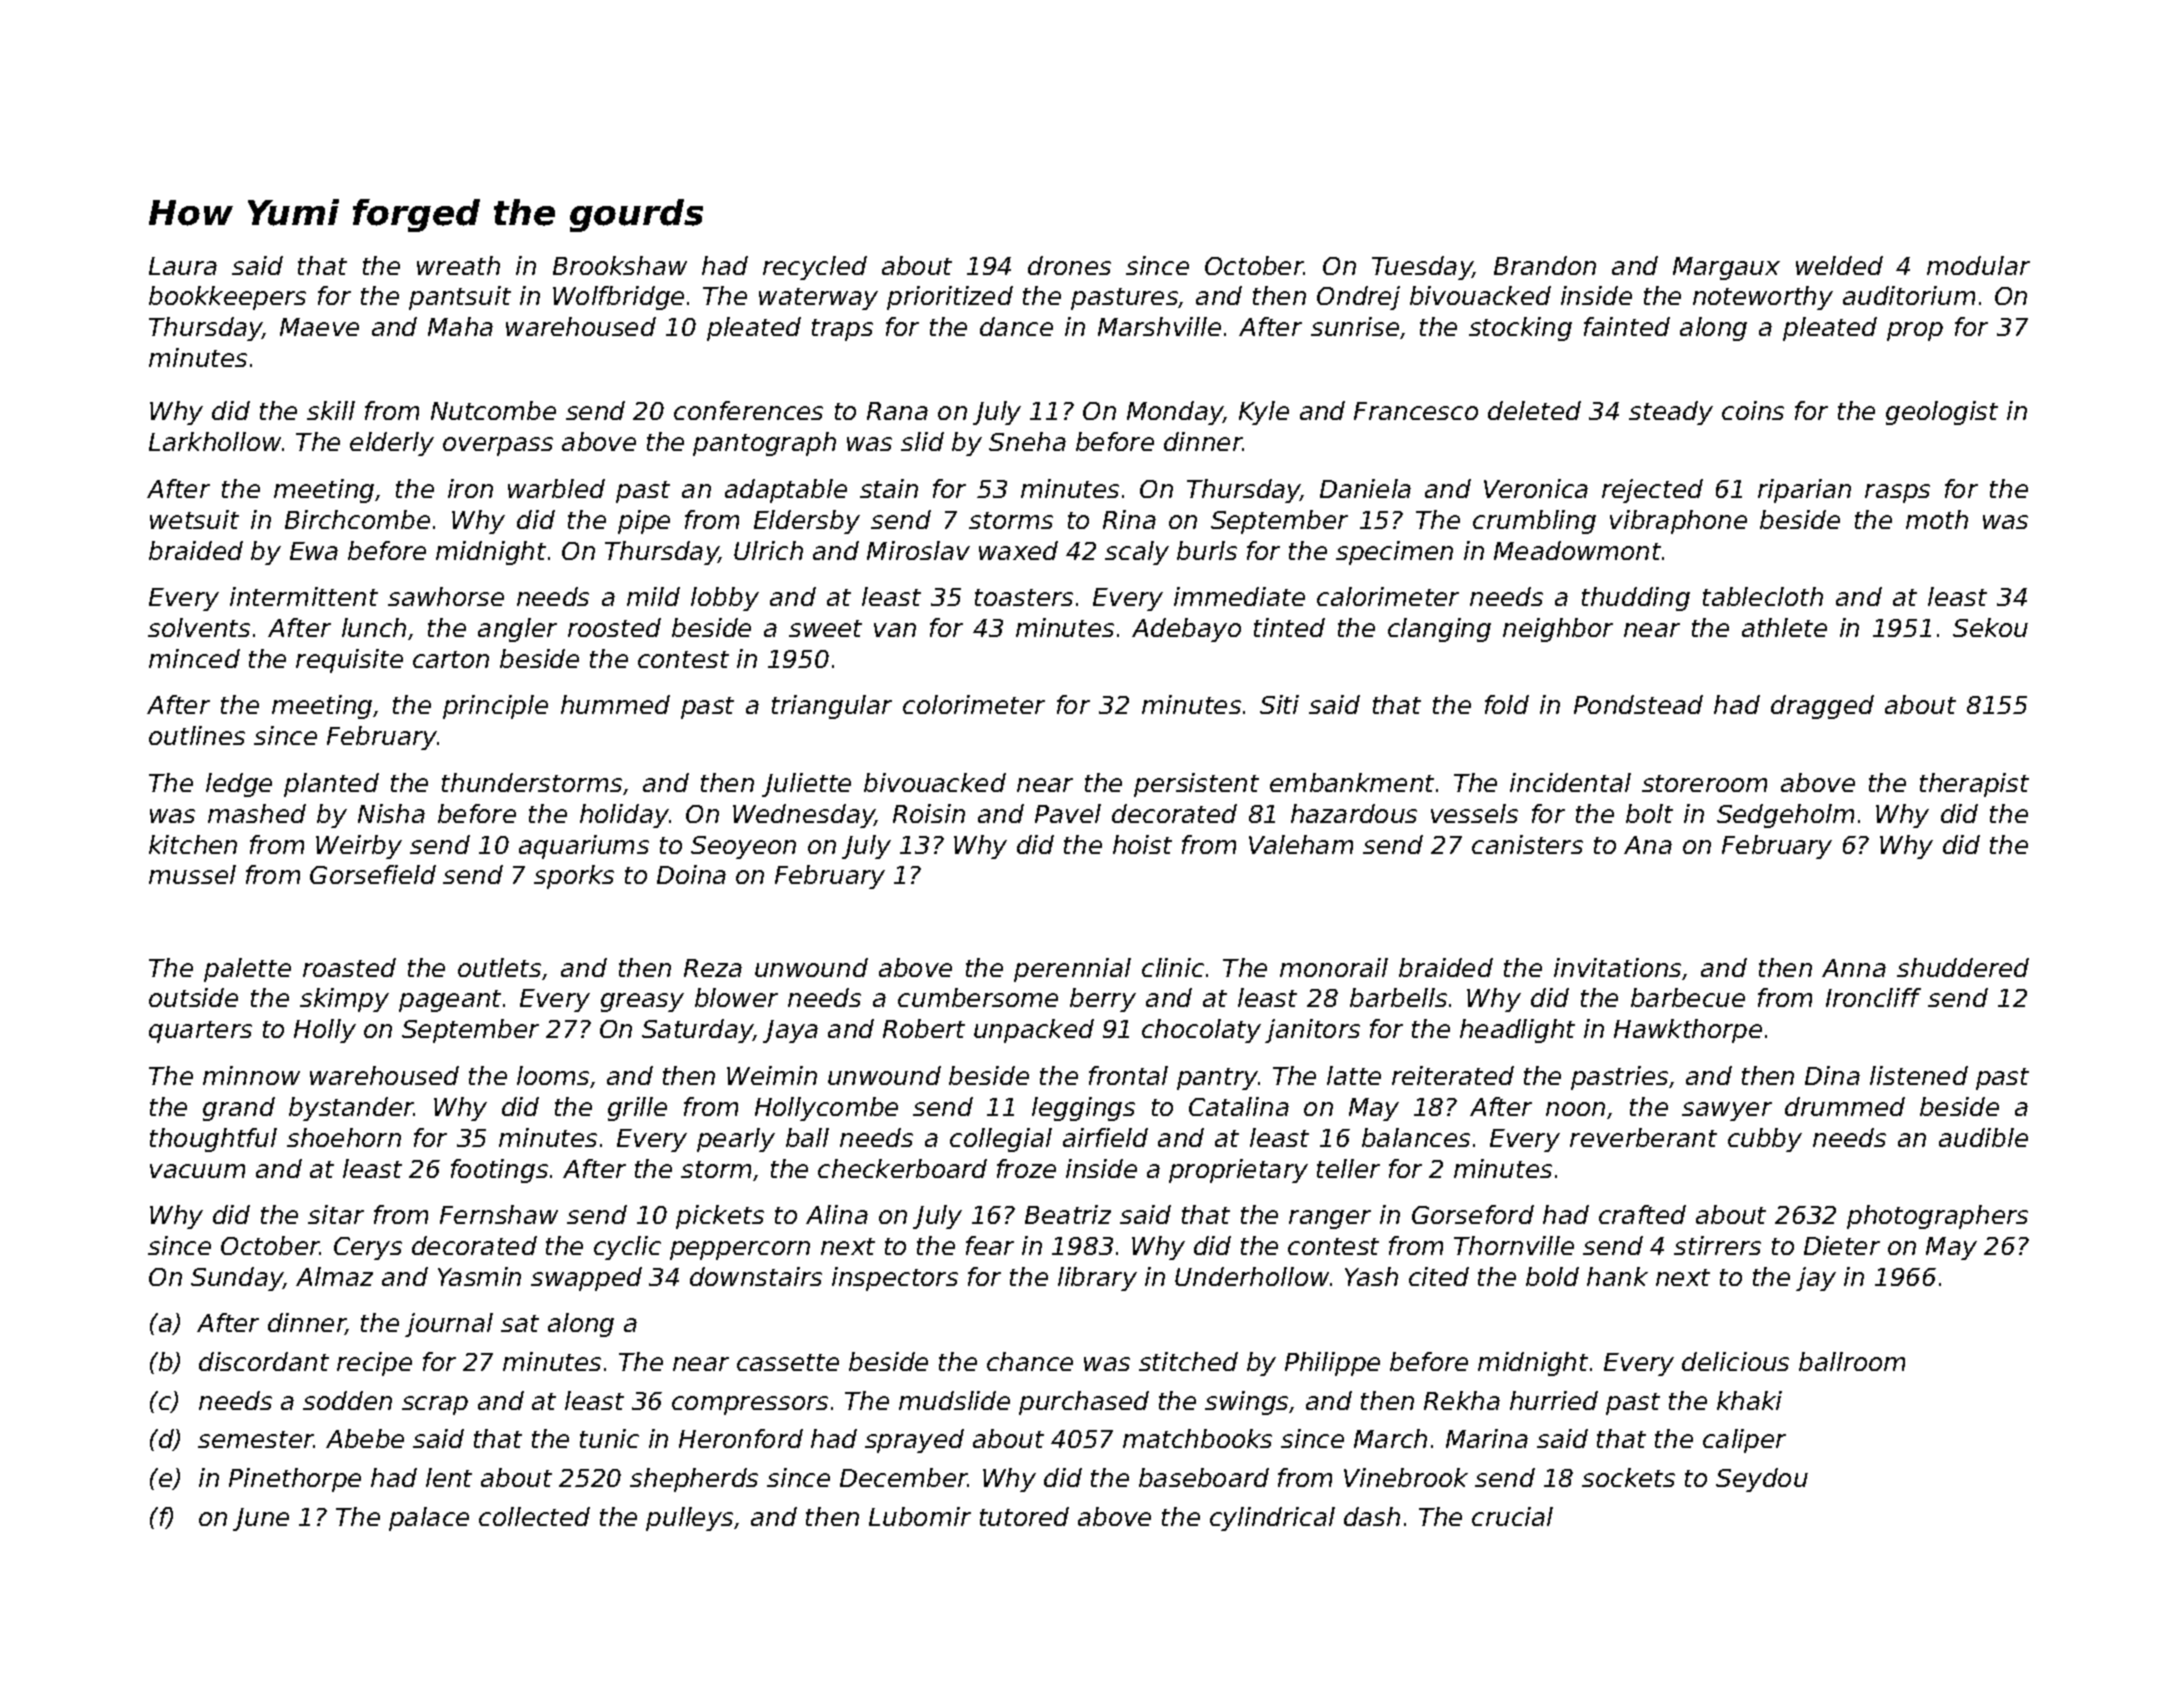 The height and width of the screenshot is (1683, 2178). Describe the element at coordinates (815, 268) in the screenshot. I see `recycled` at that location.
